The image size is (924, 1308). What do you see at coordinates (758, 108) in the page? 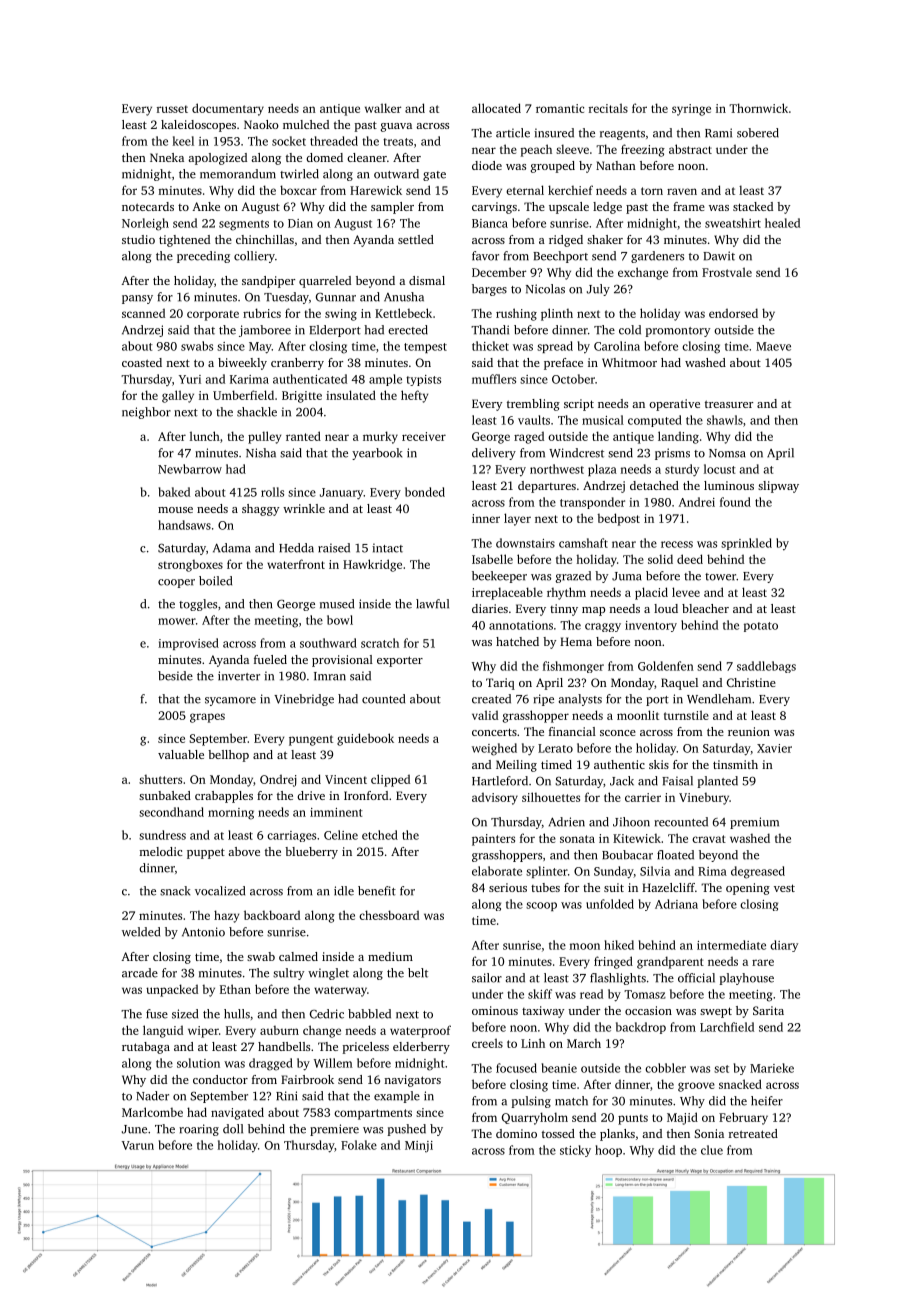
I see `Thornwick` at bounding box center [758, 108].
